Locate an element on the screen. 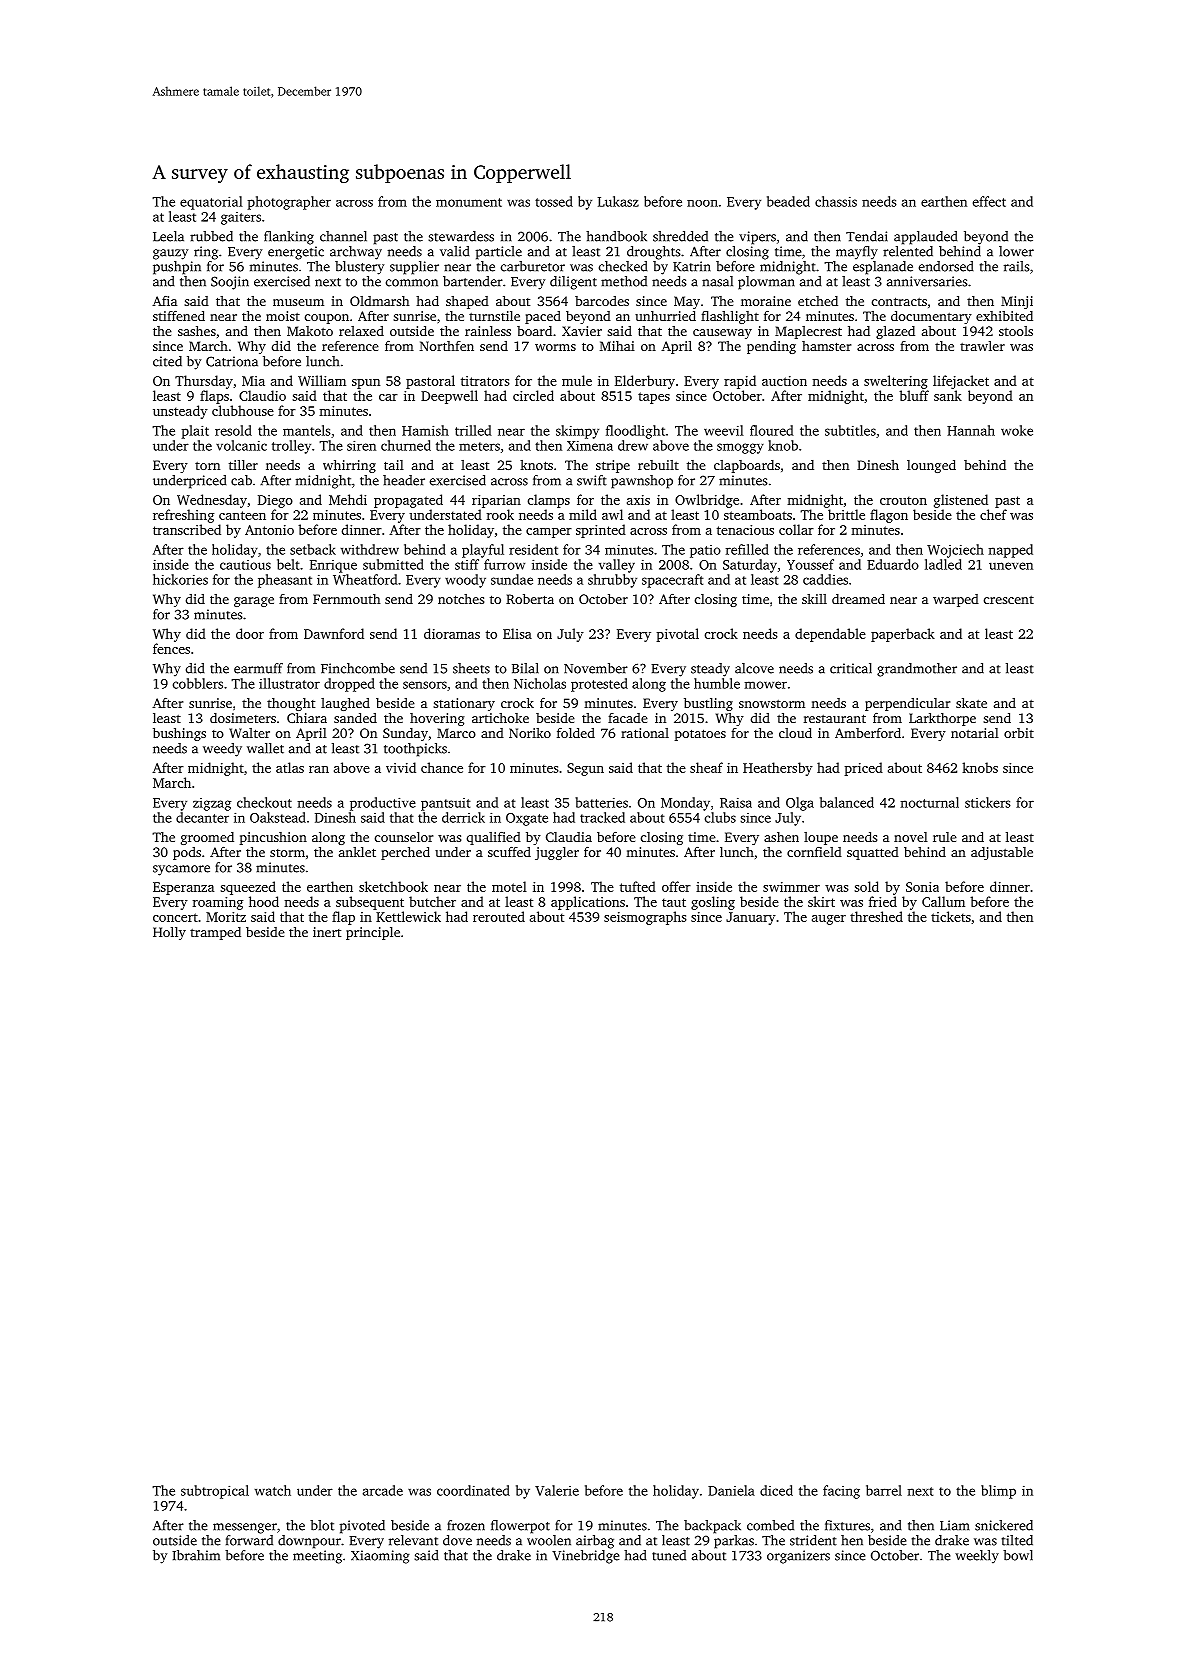 The image size is (1186, 1677). principle is located at coordinates (373, 933).
